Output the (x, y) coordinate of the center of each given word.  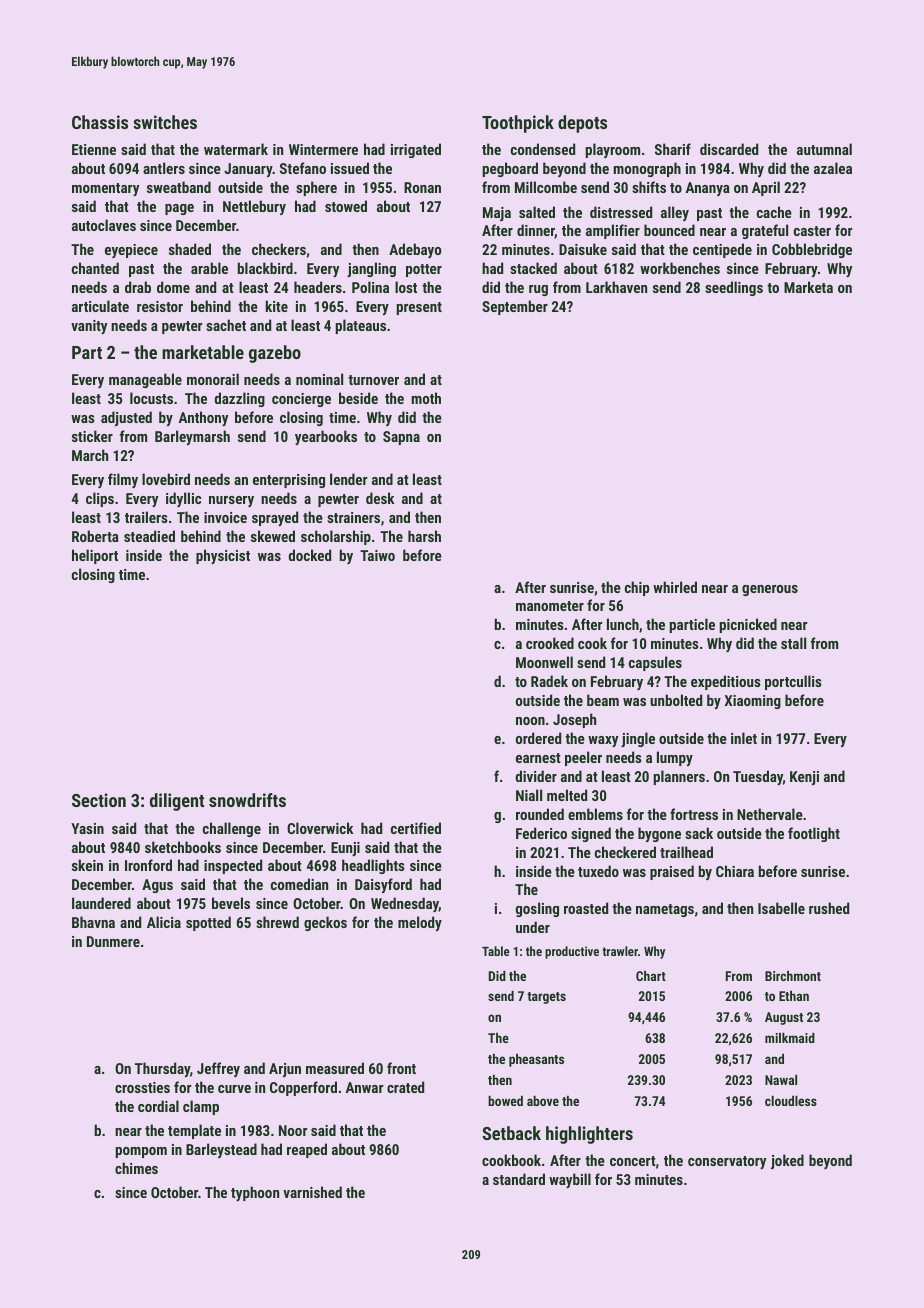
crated (405, 1087)
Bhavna (93, 922)
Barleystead (221, 1150)
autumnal (824, 149)
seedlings (734, 288)
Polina (370, 287)
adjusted (126, 418)
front (401, 1068)
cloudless (791, 1101)
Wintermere (323, 149)
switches (165, 122)
